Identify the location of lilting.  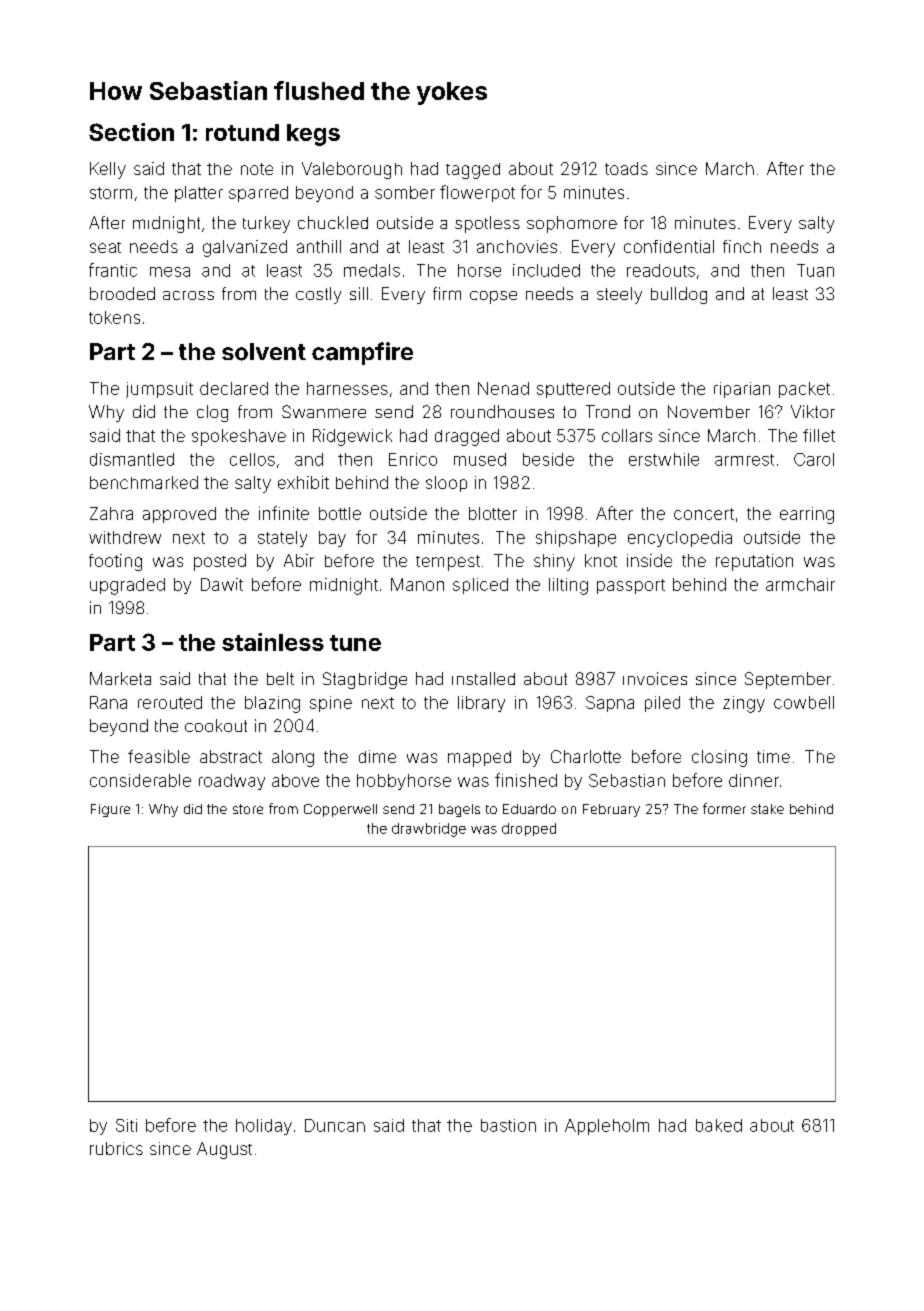
(568, 586).
